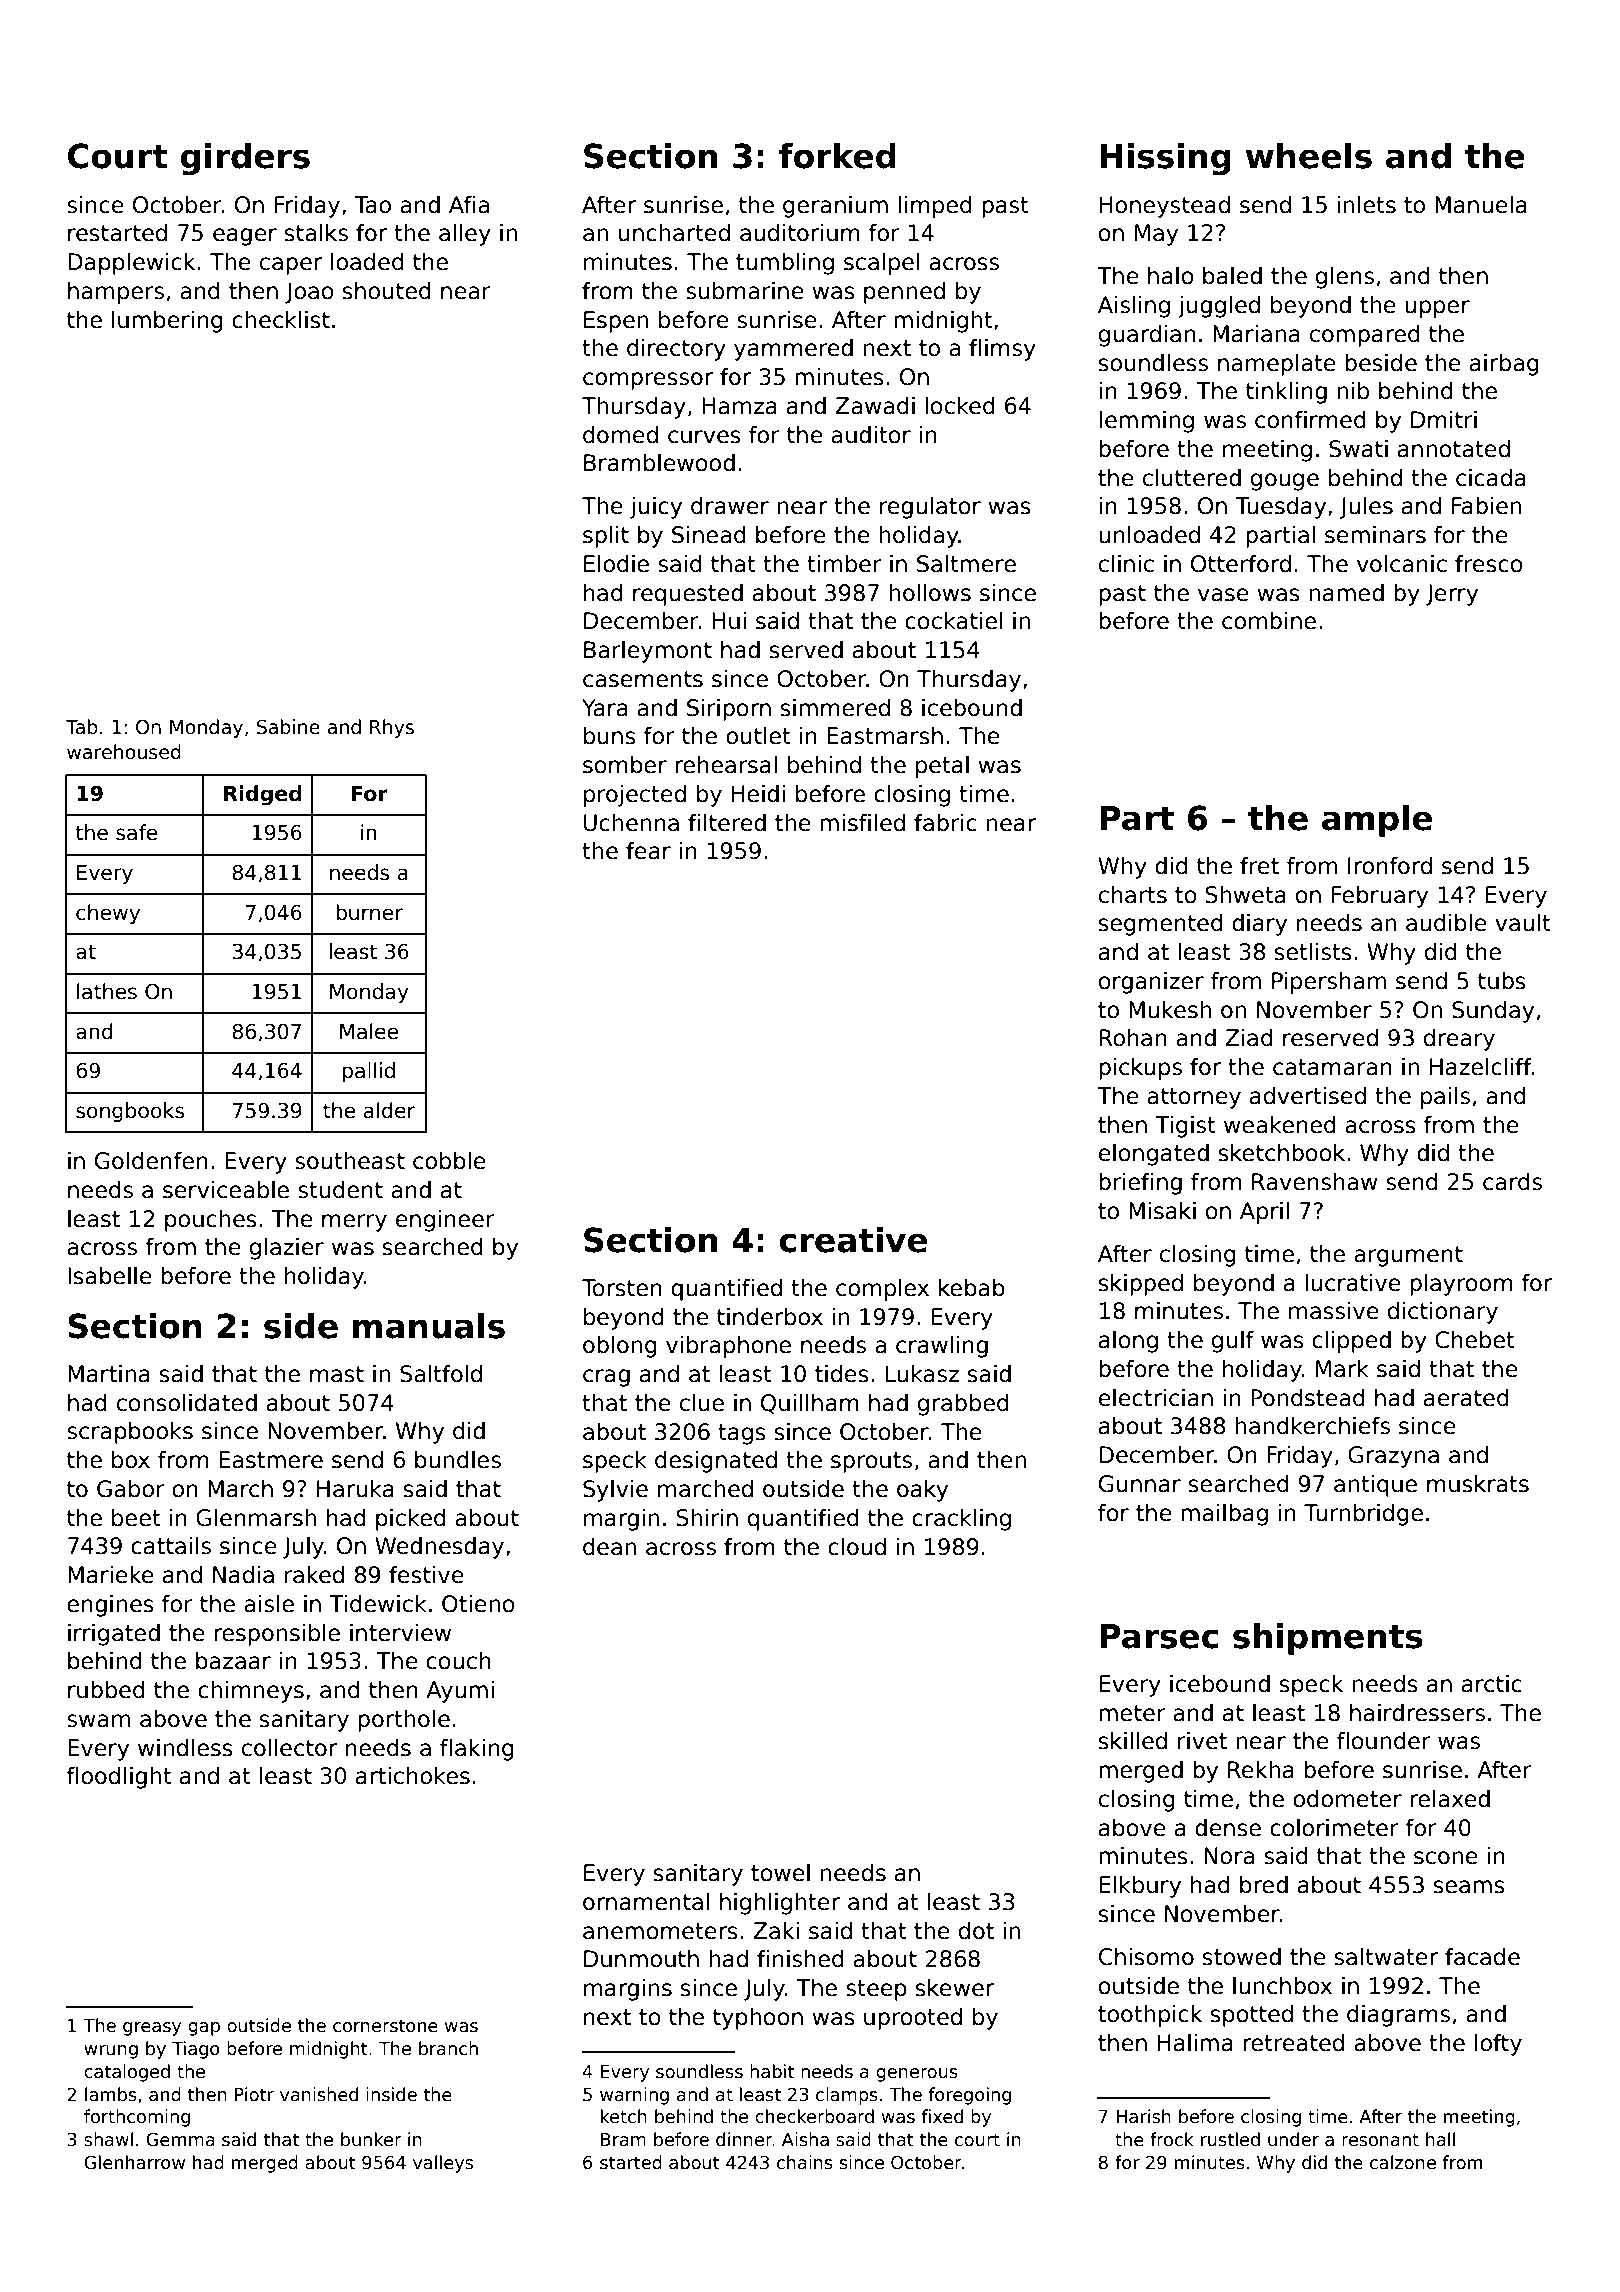 The image size is (1620, 2292). What do you see at coordinates (862, 823) in the screenshot?
I see `misfiled` at bounding box center [862, 823].
